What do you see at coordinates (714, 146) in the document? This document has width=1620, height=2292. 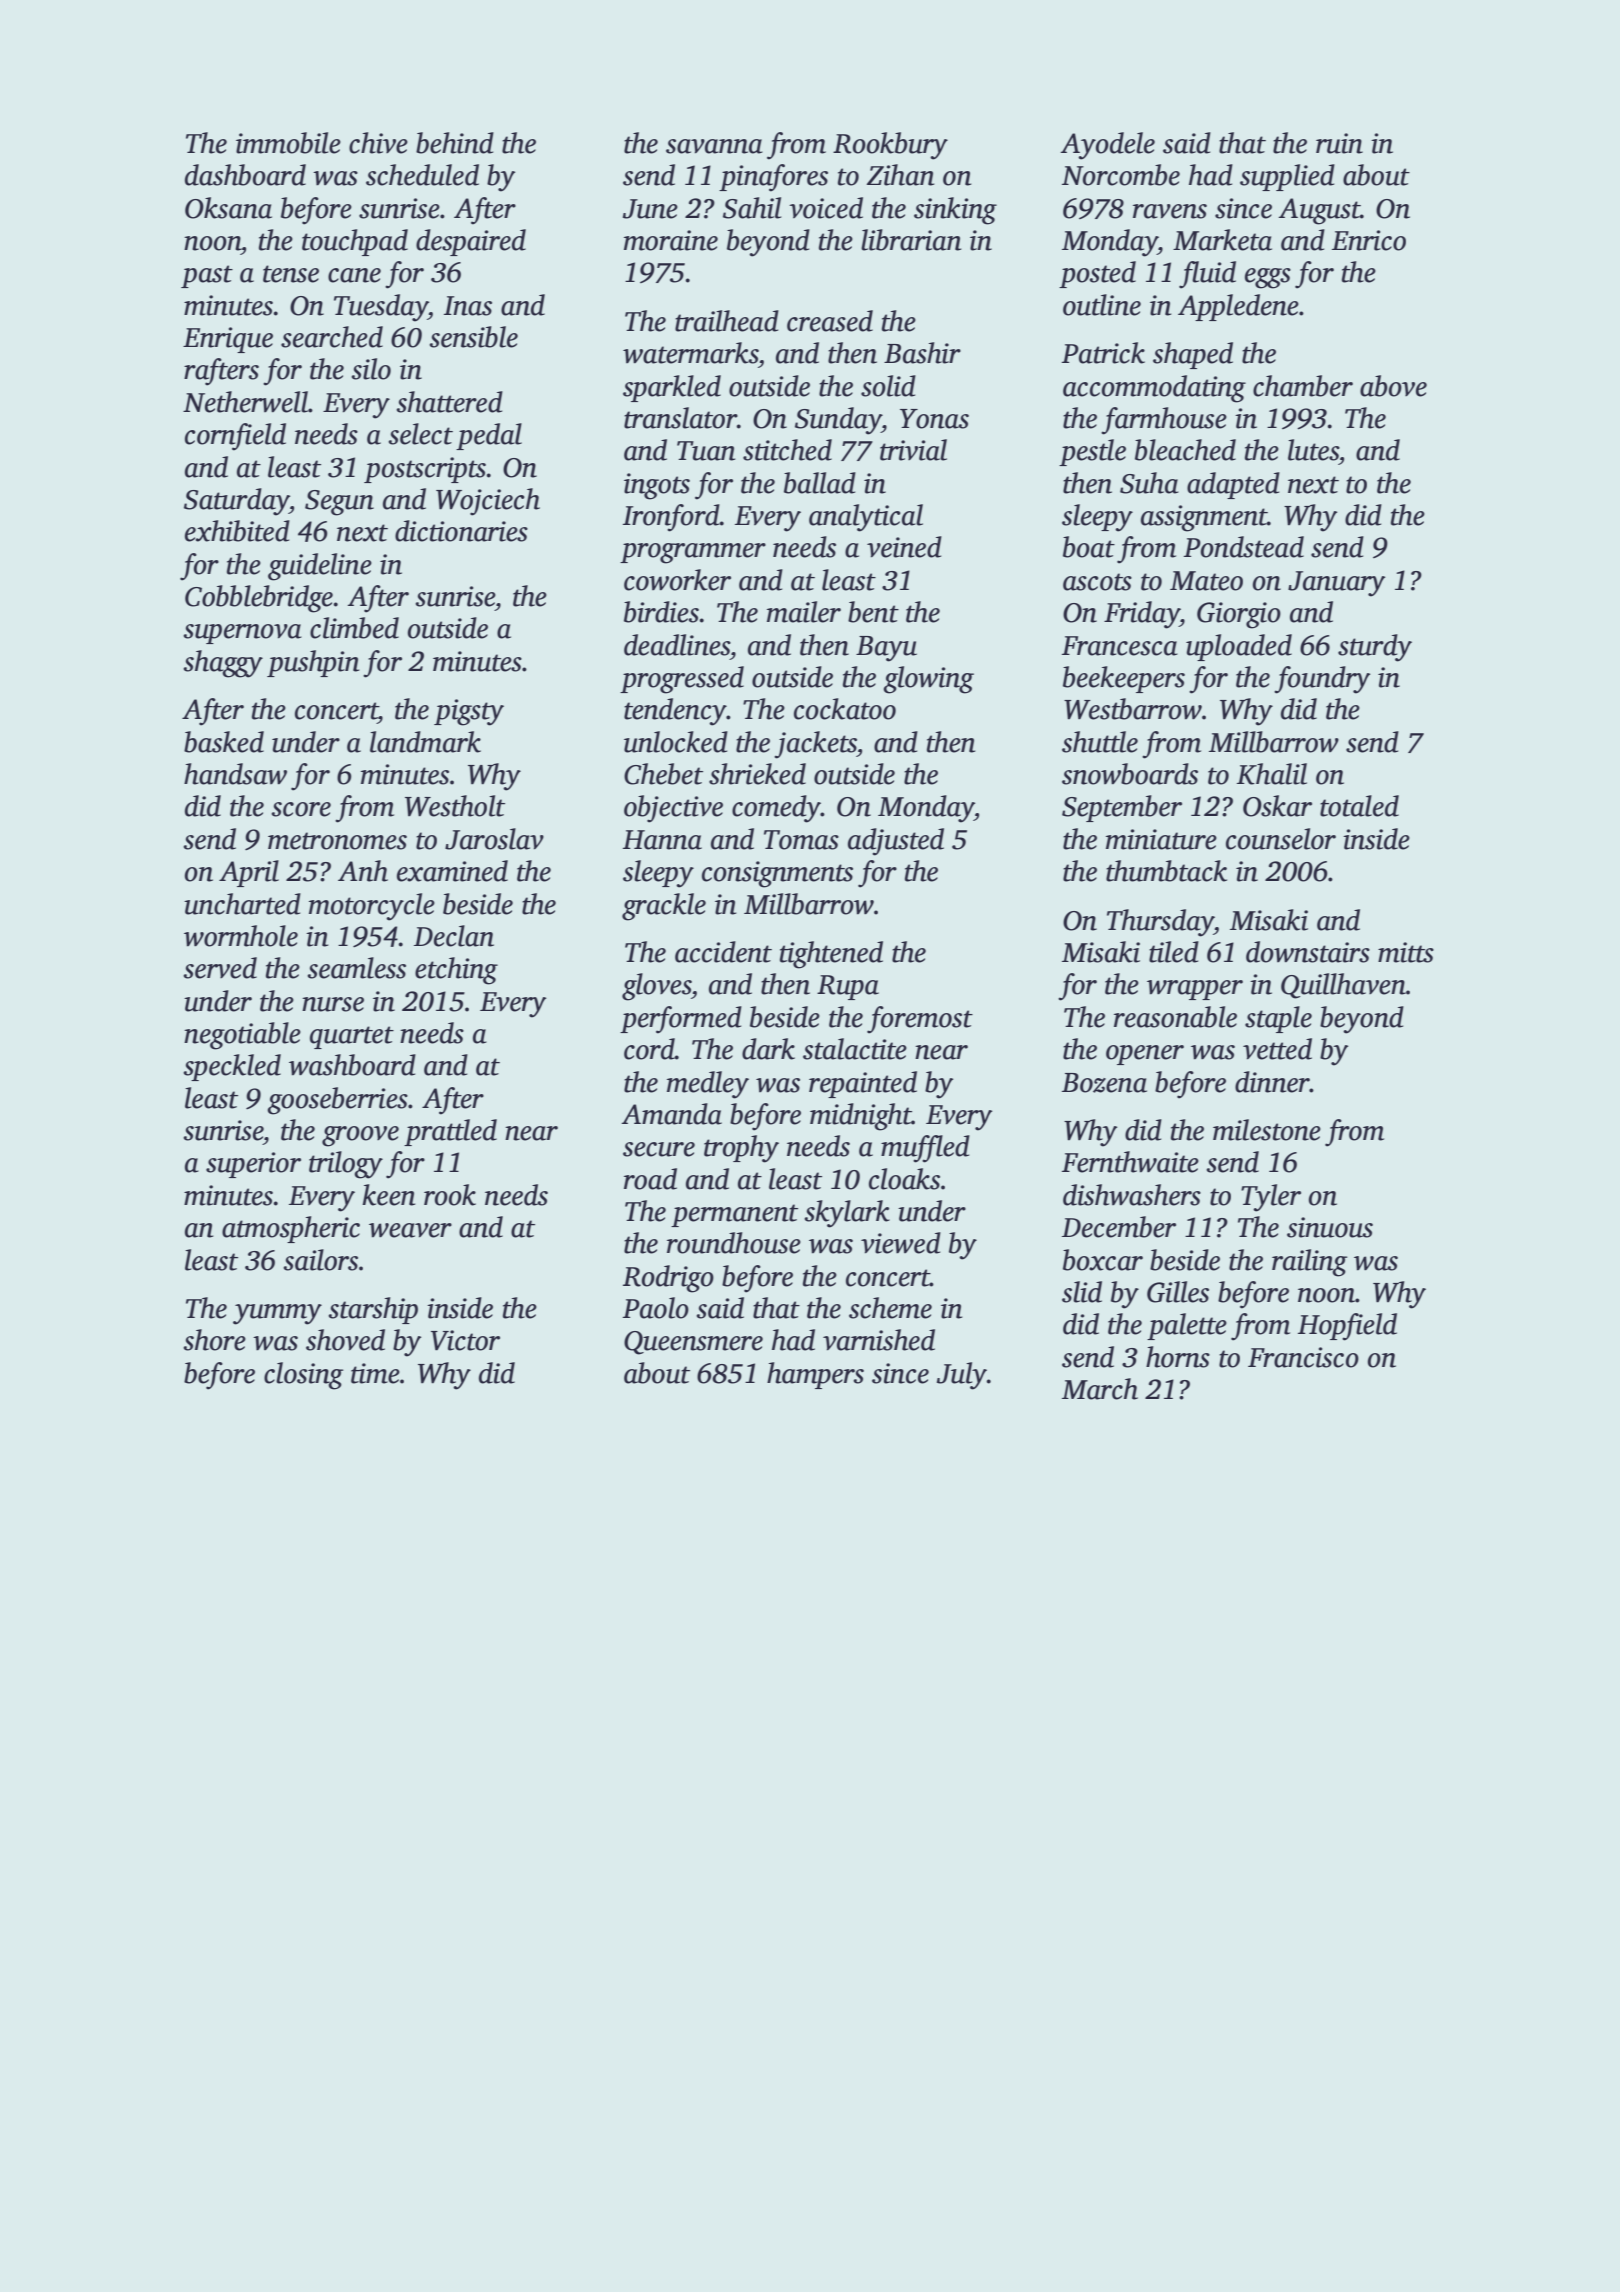 I see `savanna` at bounding box center [714, 146].
